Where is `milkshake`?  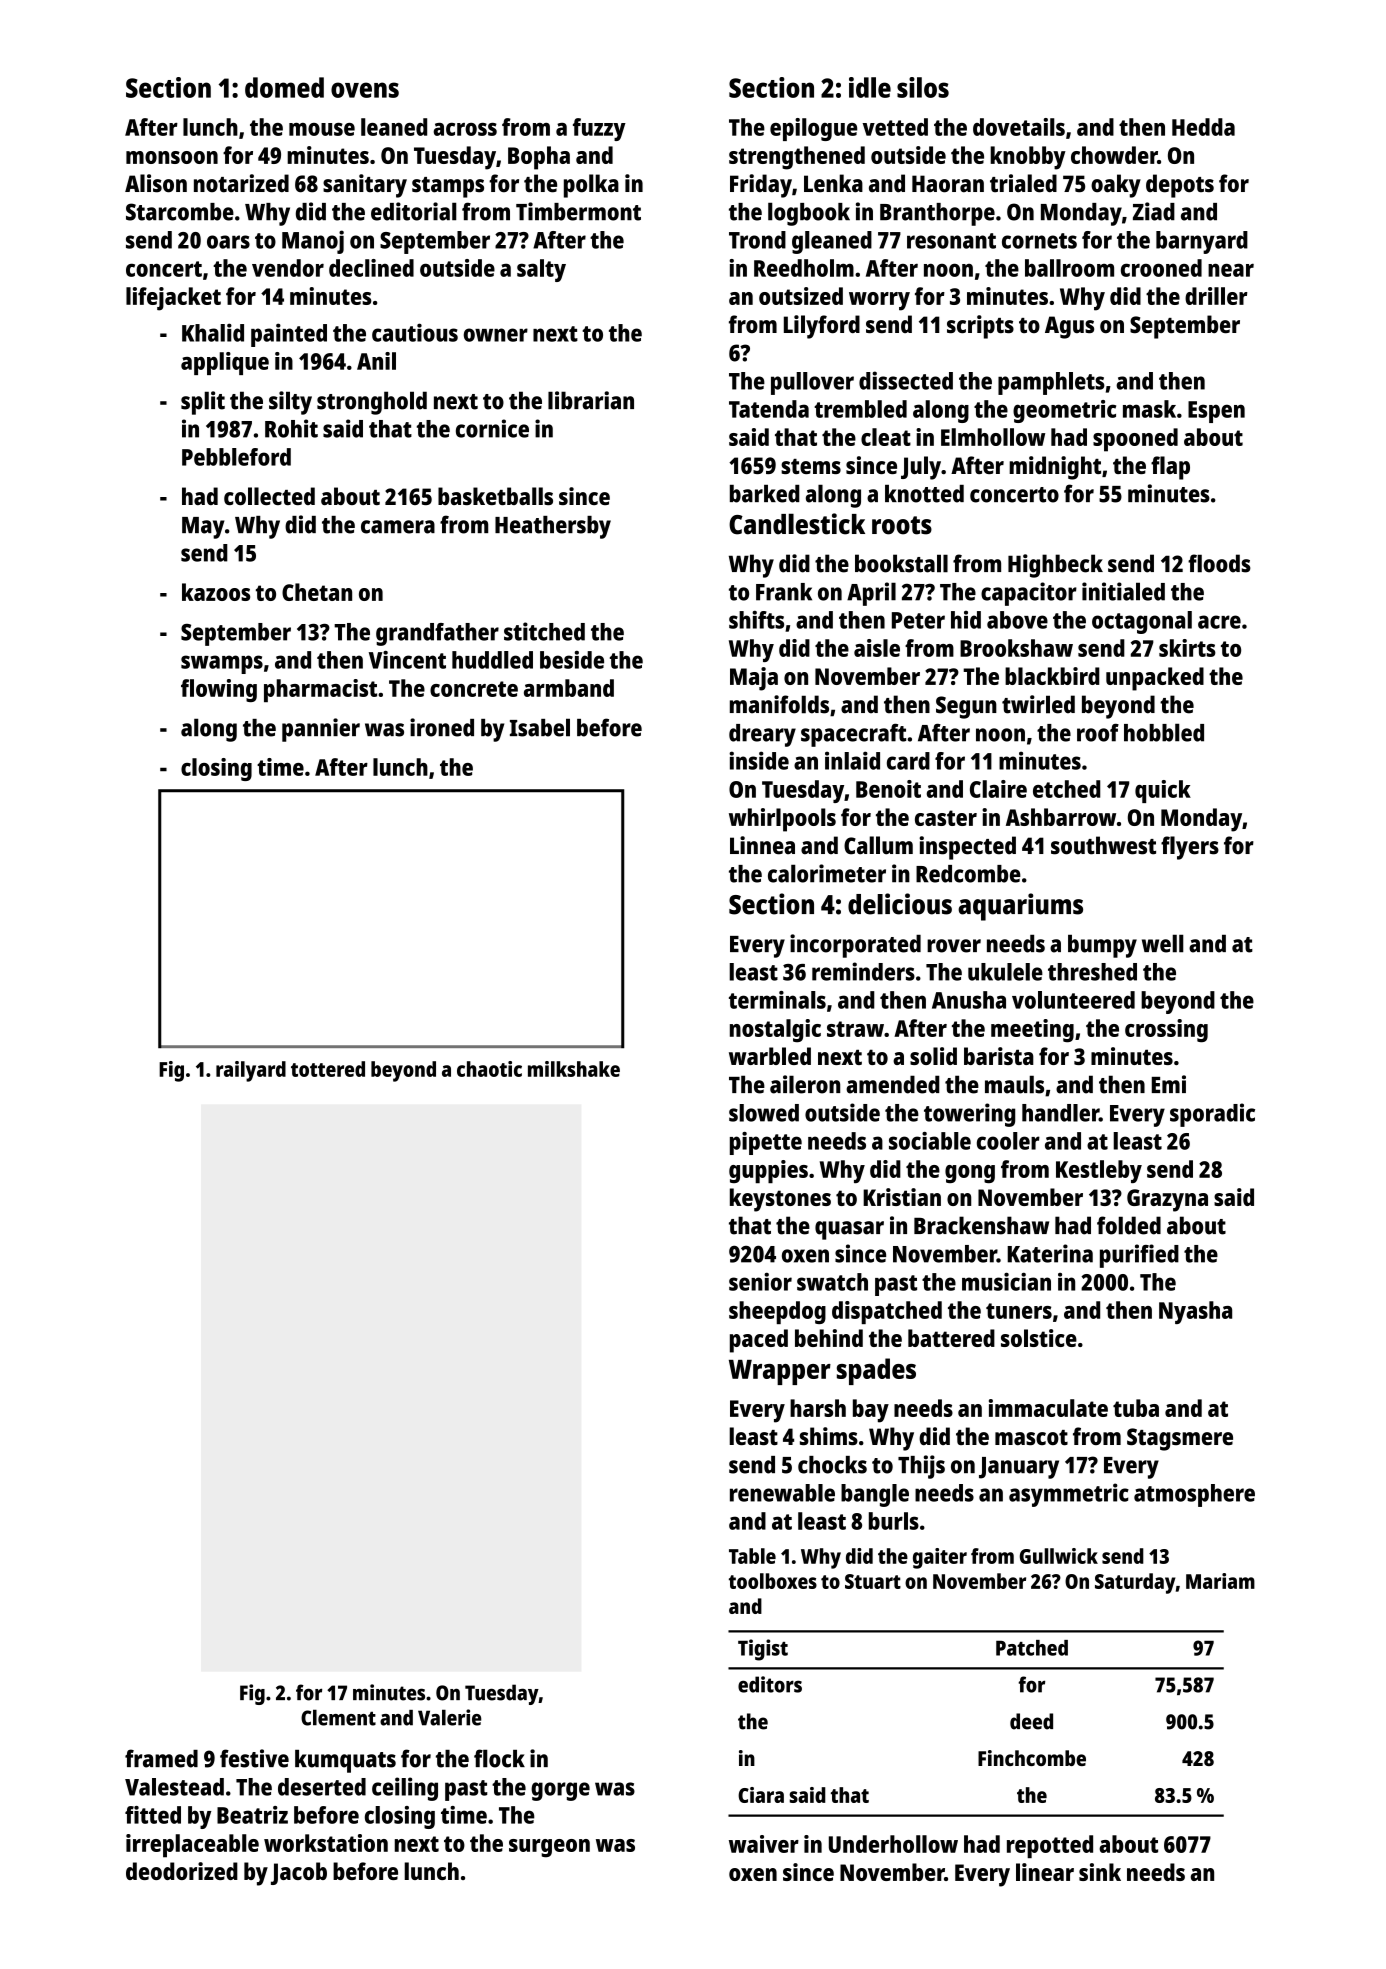 milkshake is located at coordinates (574, 1069).
